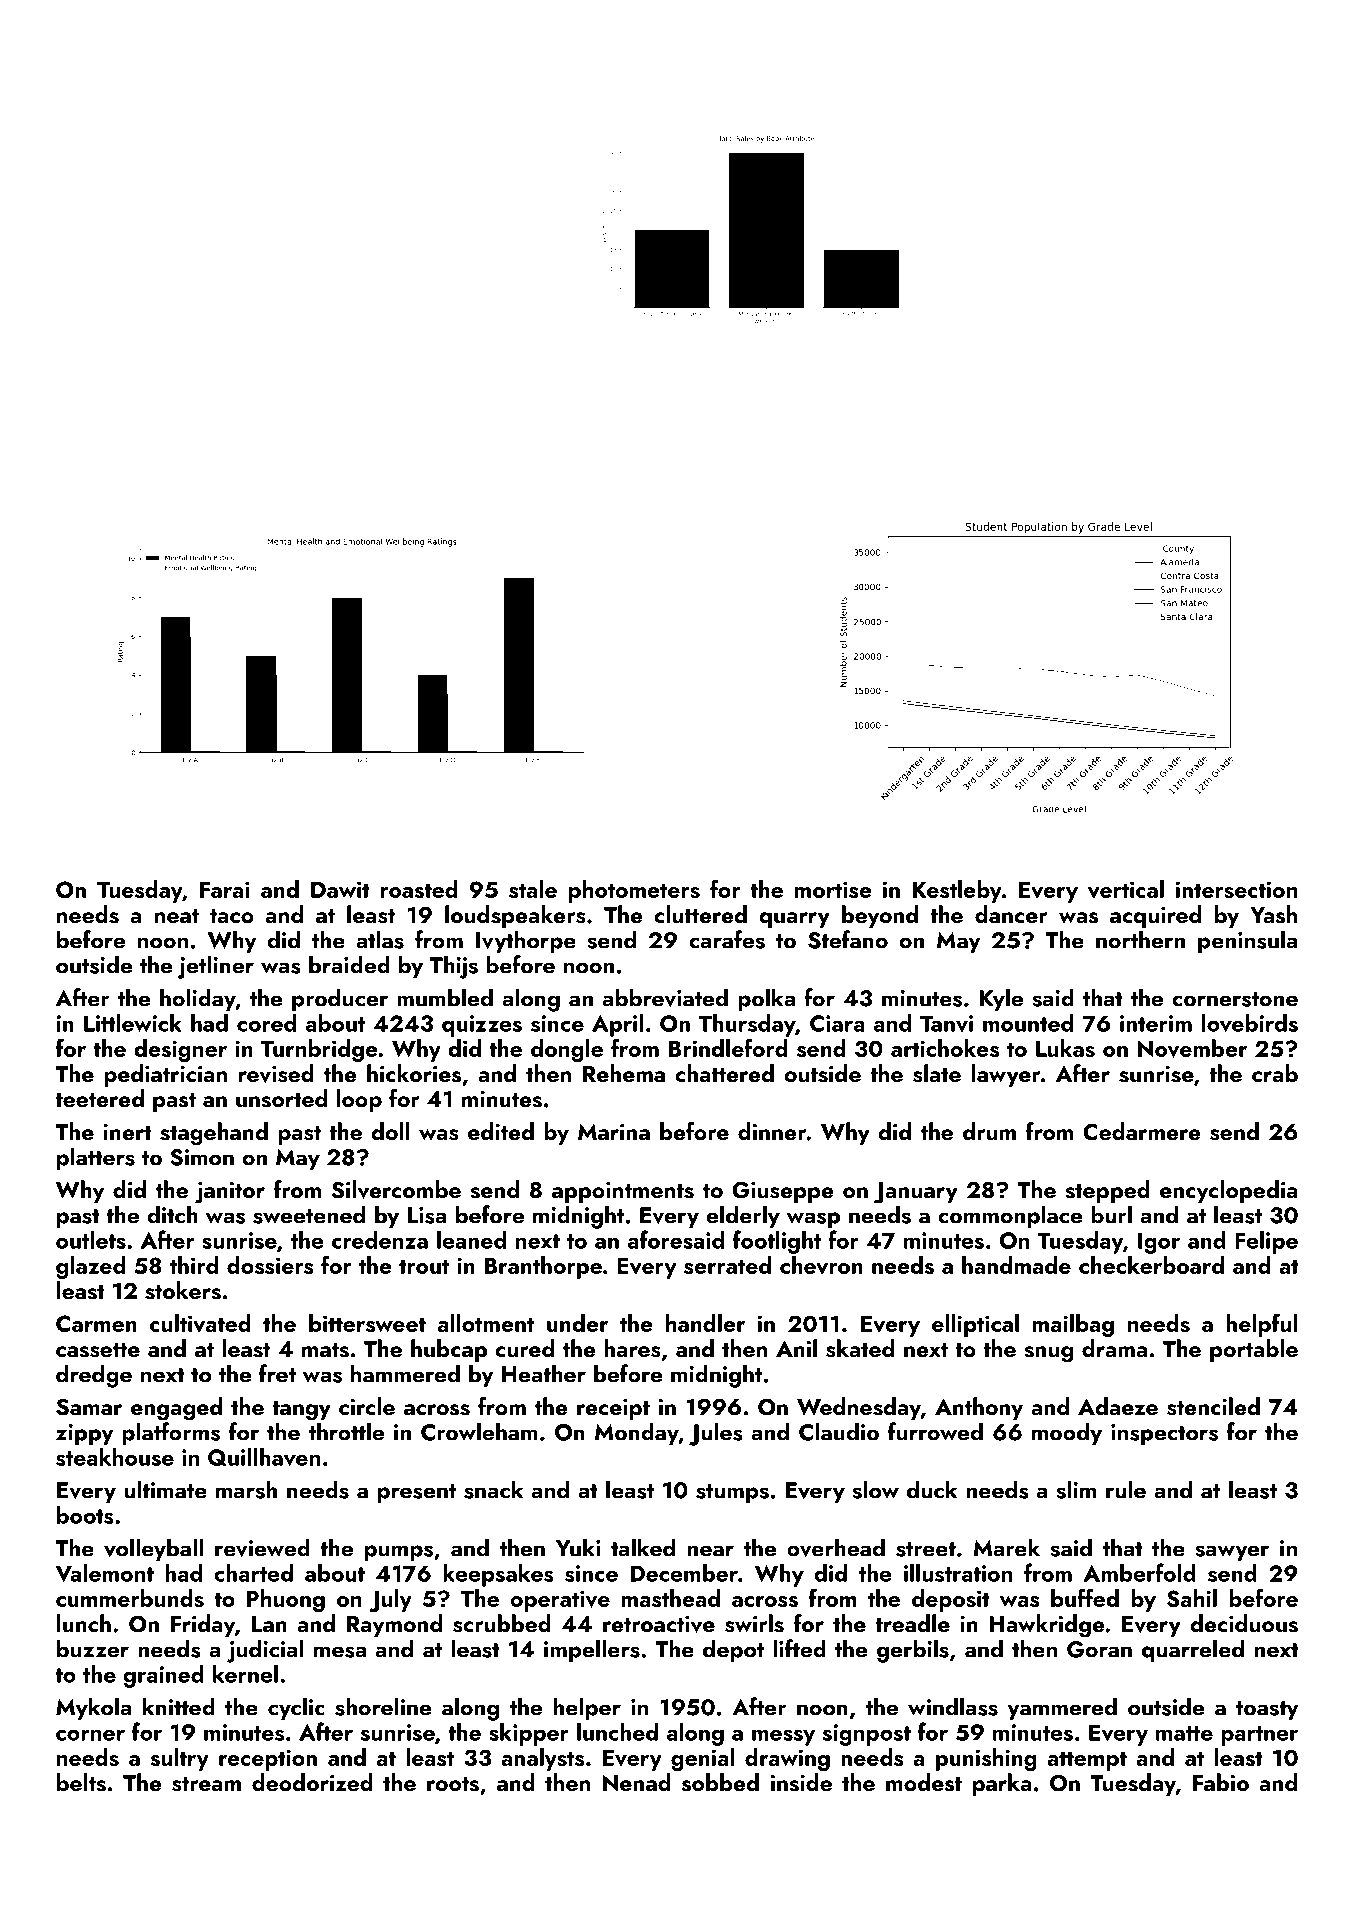  What do you see at coordinates (200, 1323) in the page?
I see `cultivated` at bounding box center [200, 1323].
